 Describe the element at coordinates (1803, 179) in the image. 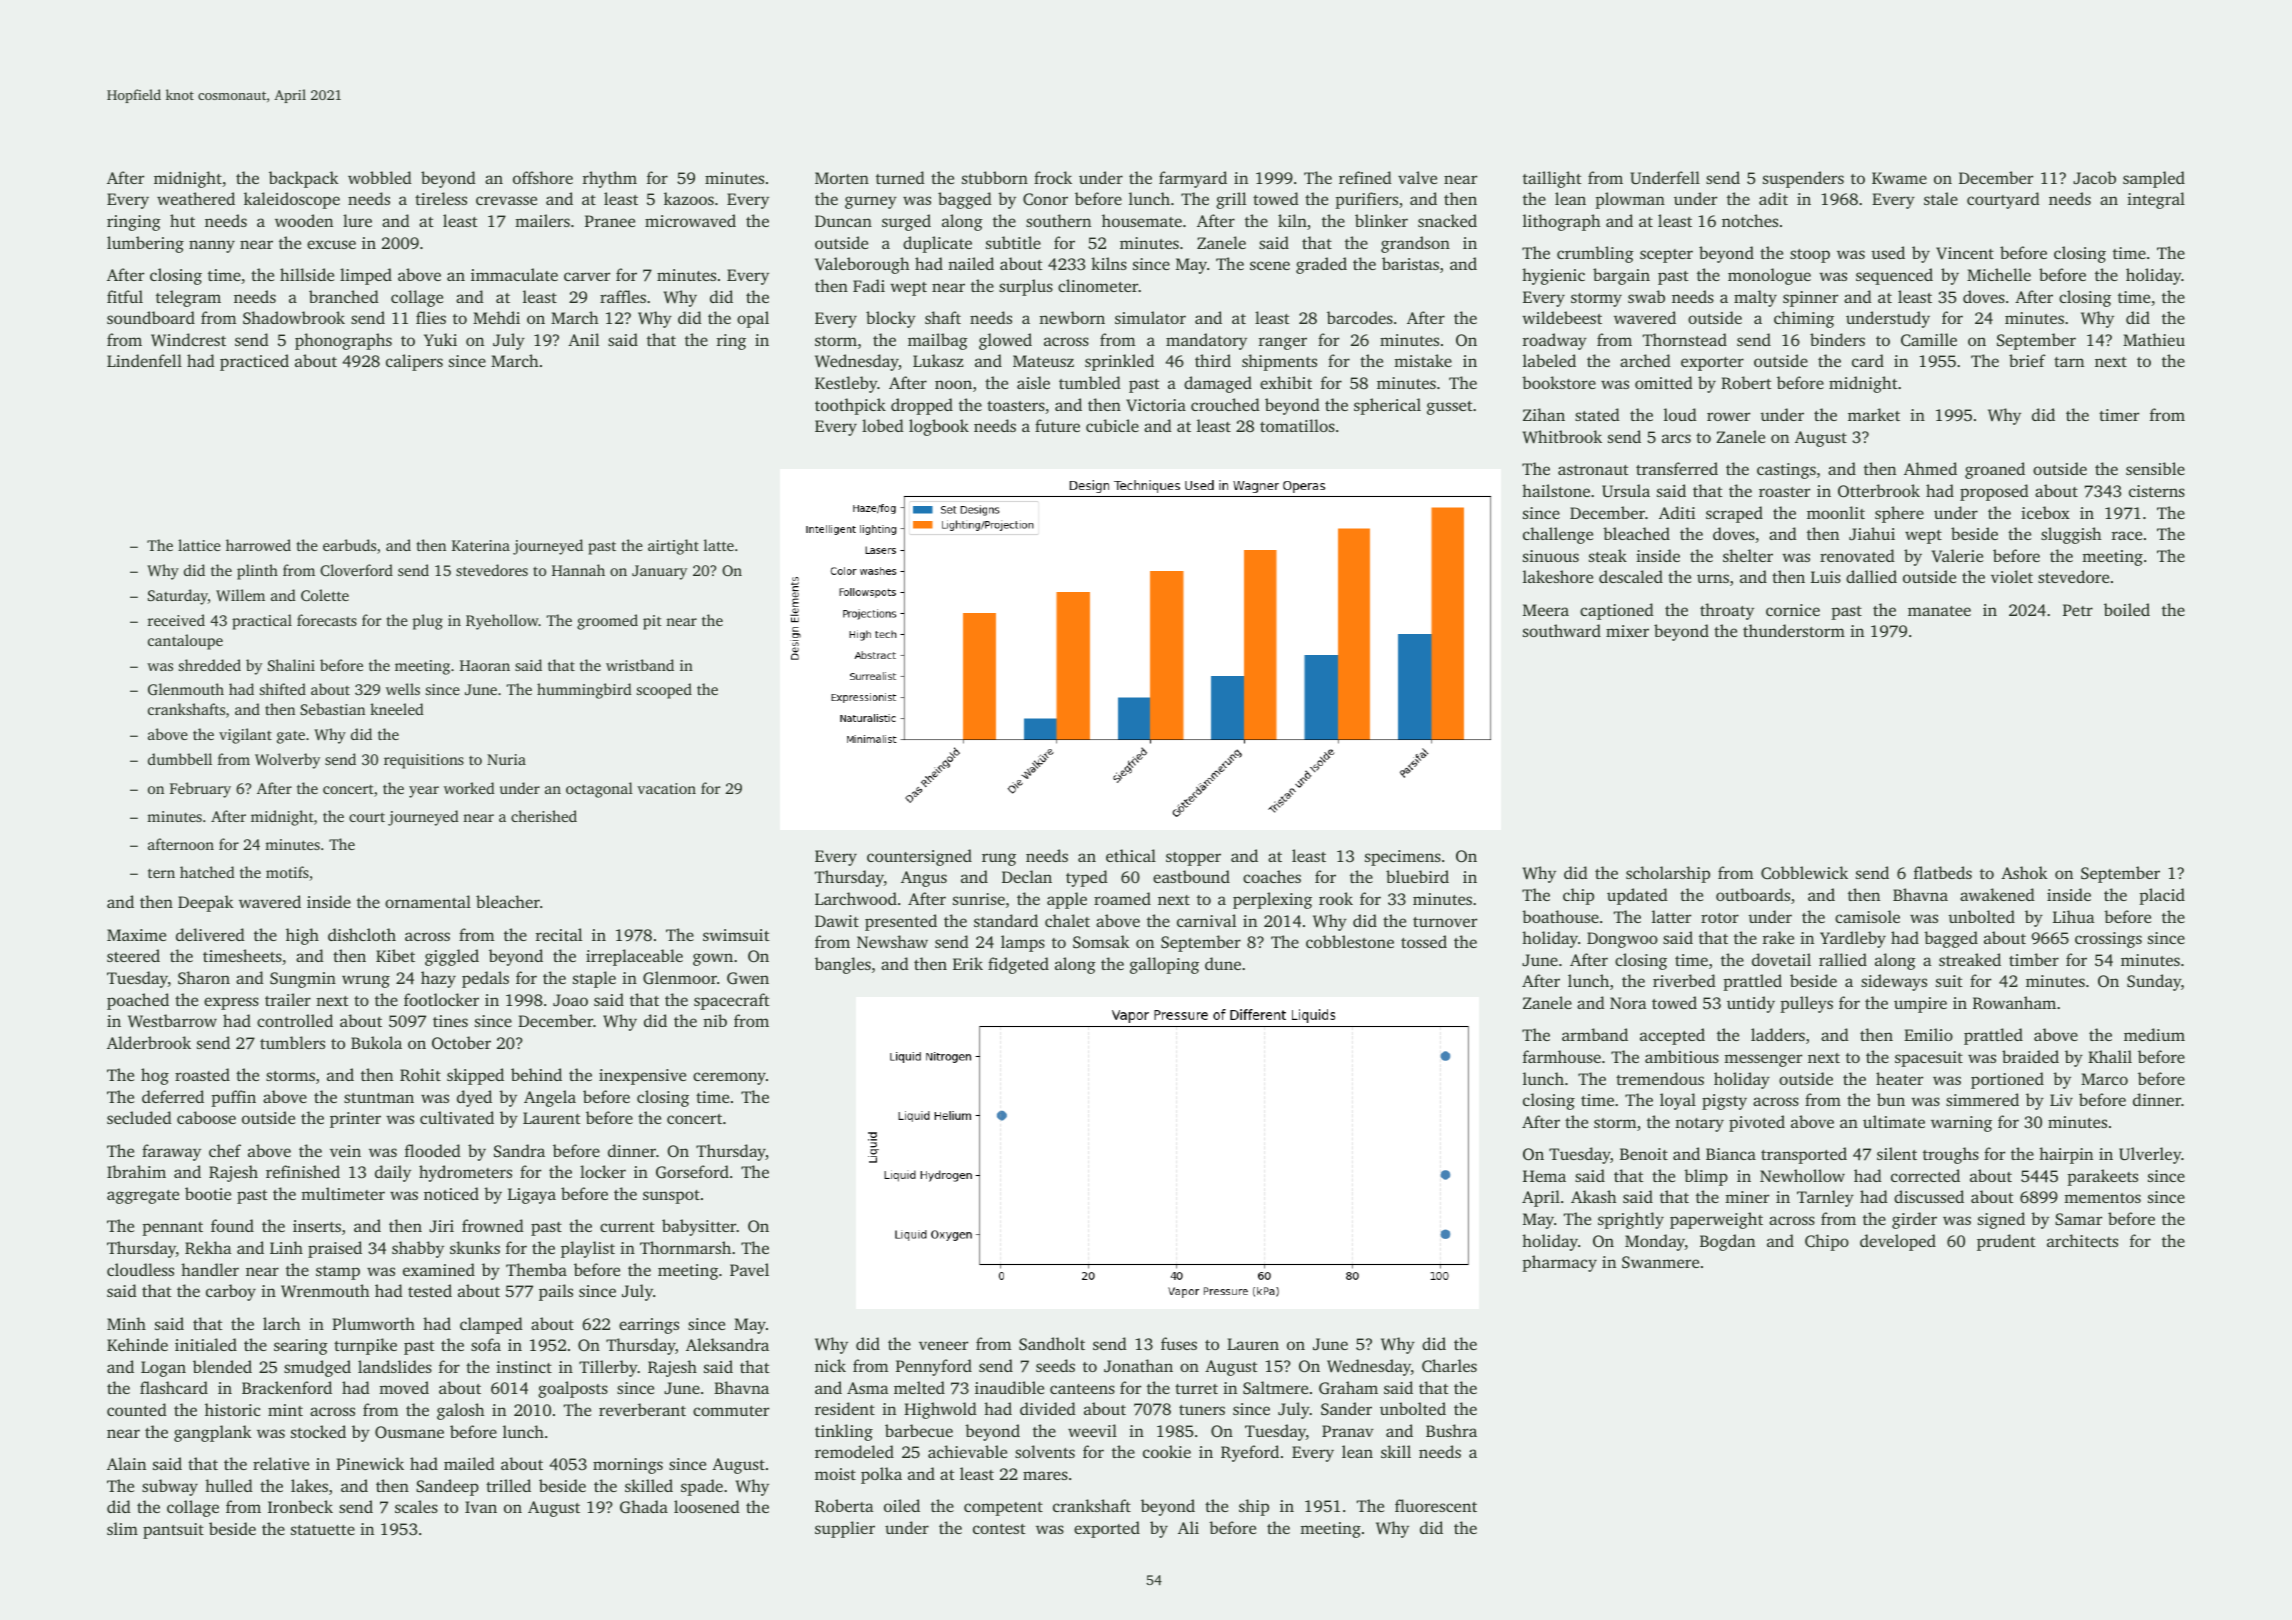

I see `suspenders` at that location.
